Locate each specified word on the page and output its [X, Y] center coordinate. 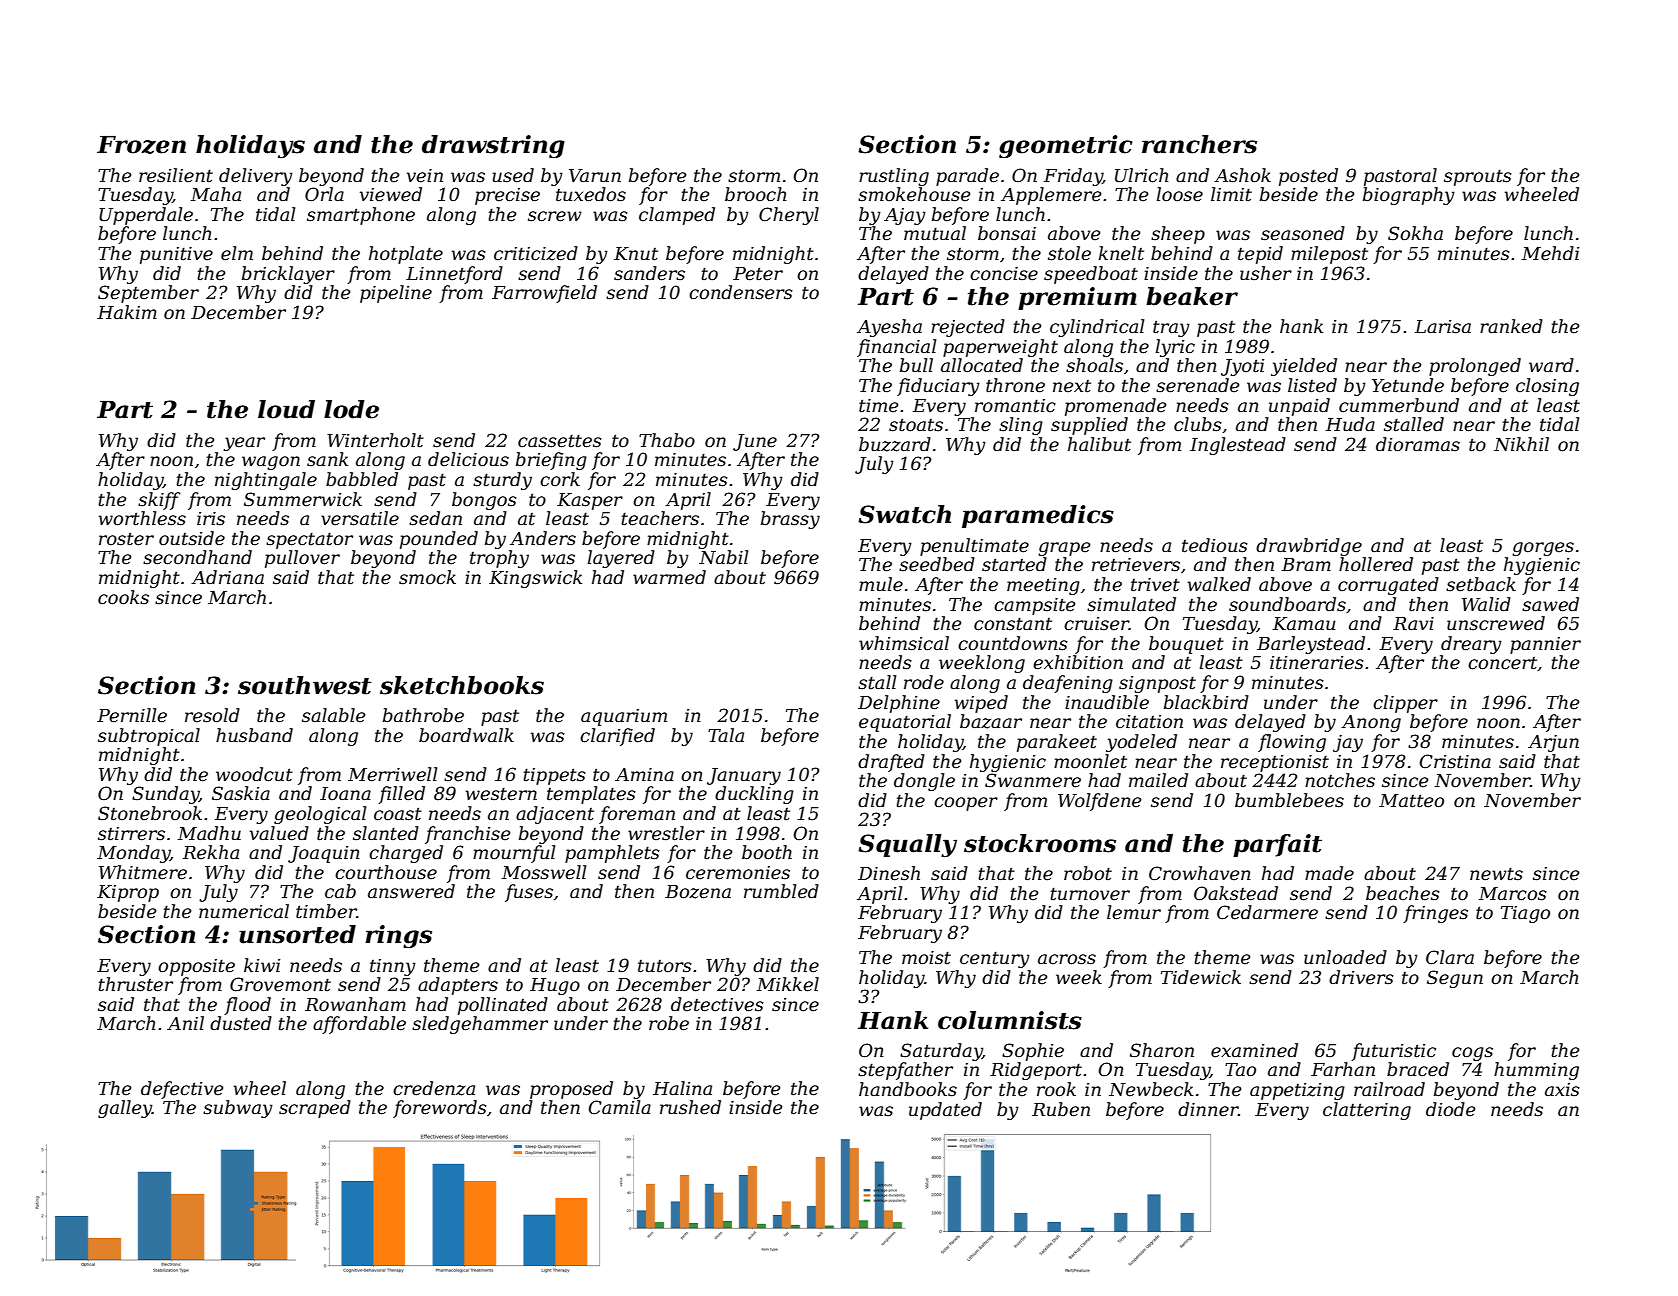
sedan [435, 518]
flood [247, 1006]
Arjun [1553, 743]
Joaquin [324, 854]
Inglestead [1238, 446]
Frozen [141, 145]
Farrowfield [544, 294]
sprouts [1478, 177]
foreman [637, 815]
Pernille [132, 715]
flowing [1292, 743]
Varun [595, 175]
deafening [1068, 684]
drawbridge [1309, 547]
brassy [790, 520]
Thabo [667, 440]
